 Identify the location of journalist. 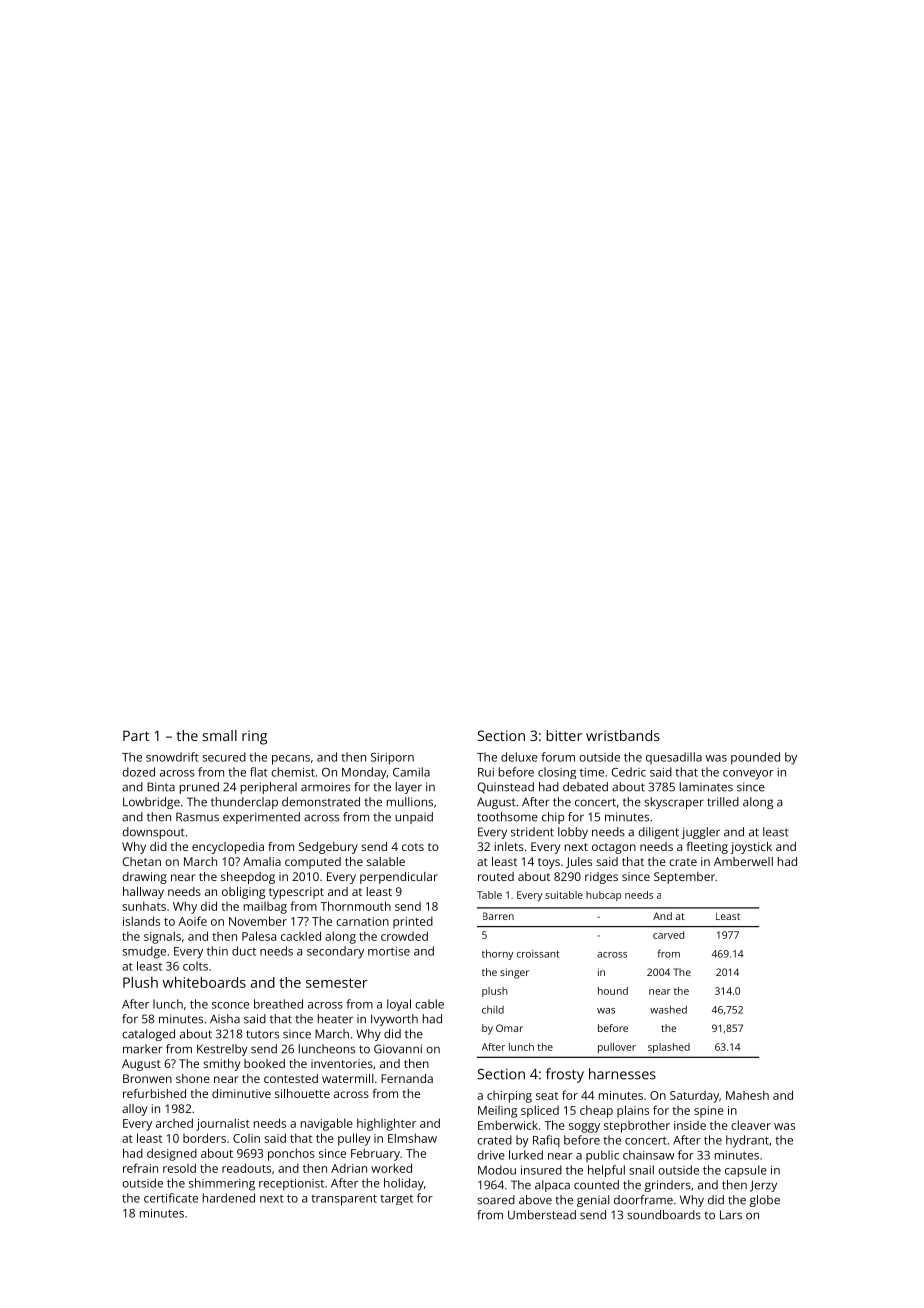
(223, 1124).
